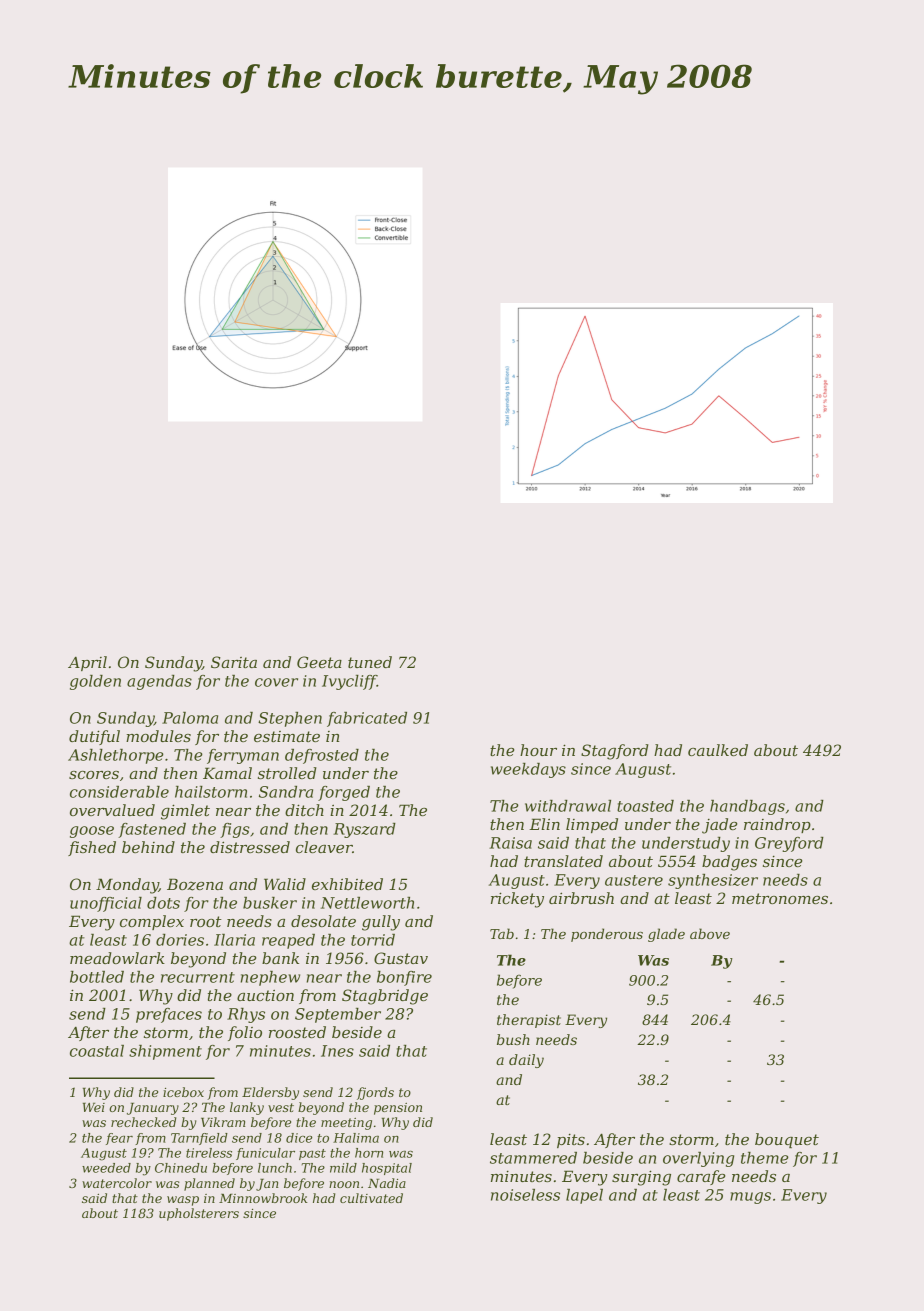 The image size is (924, 1311). I want to click on Wei, so click(94, 1107).
